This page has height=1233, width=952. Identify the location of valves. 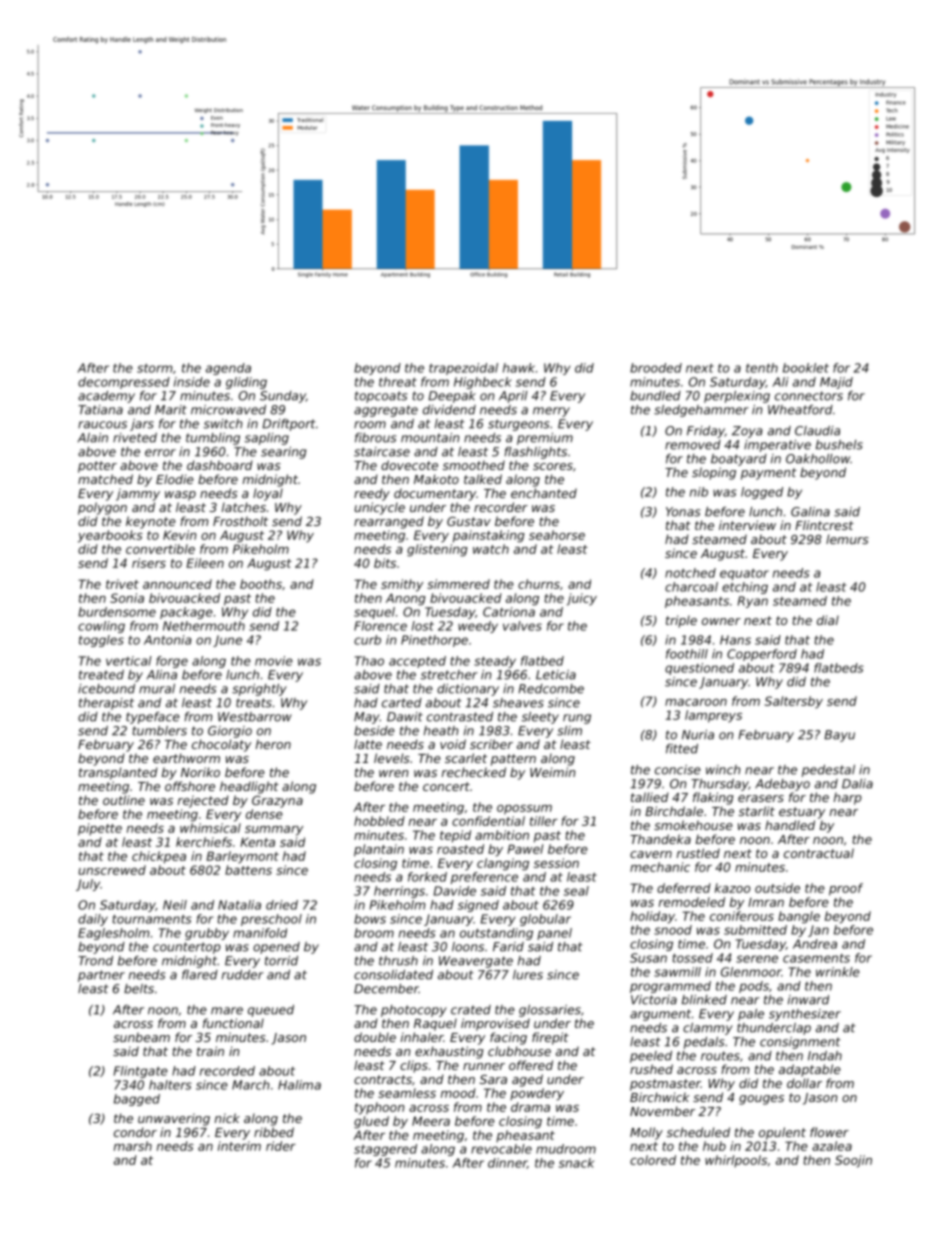
(522, 626).
